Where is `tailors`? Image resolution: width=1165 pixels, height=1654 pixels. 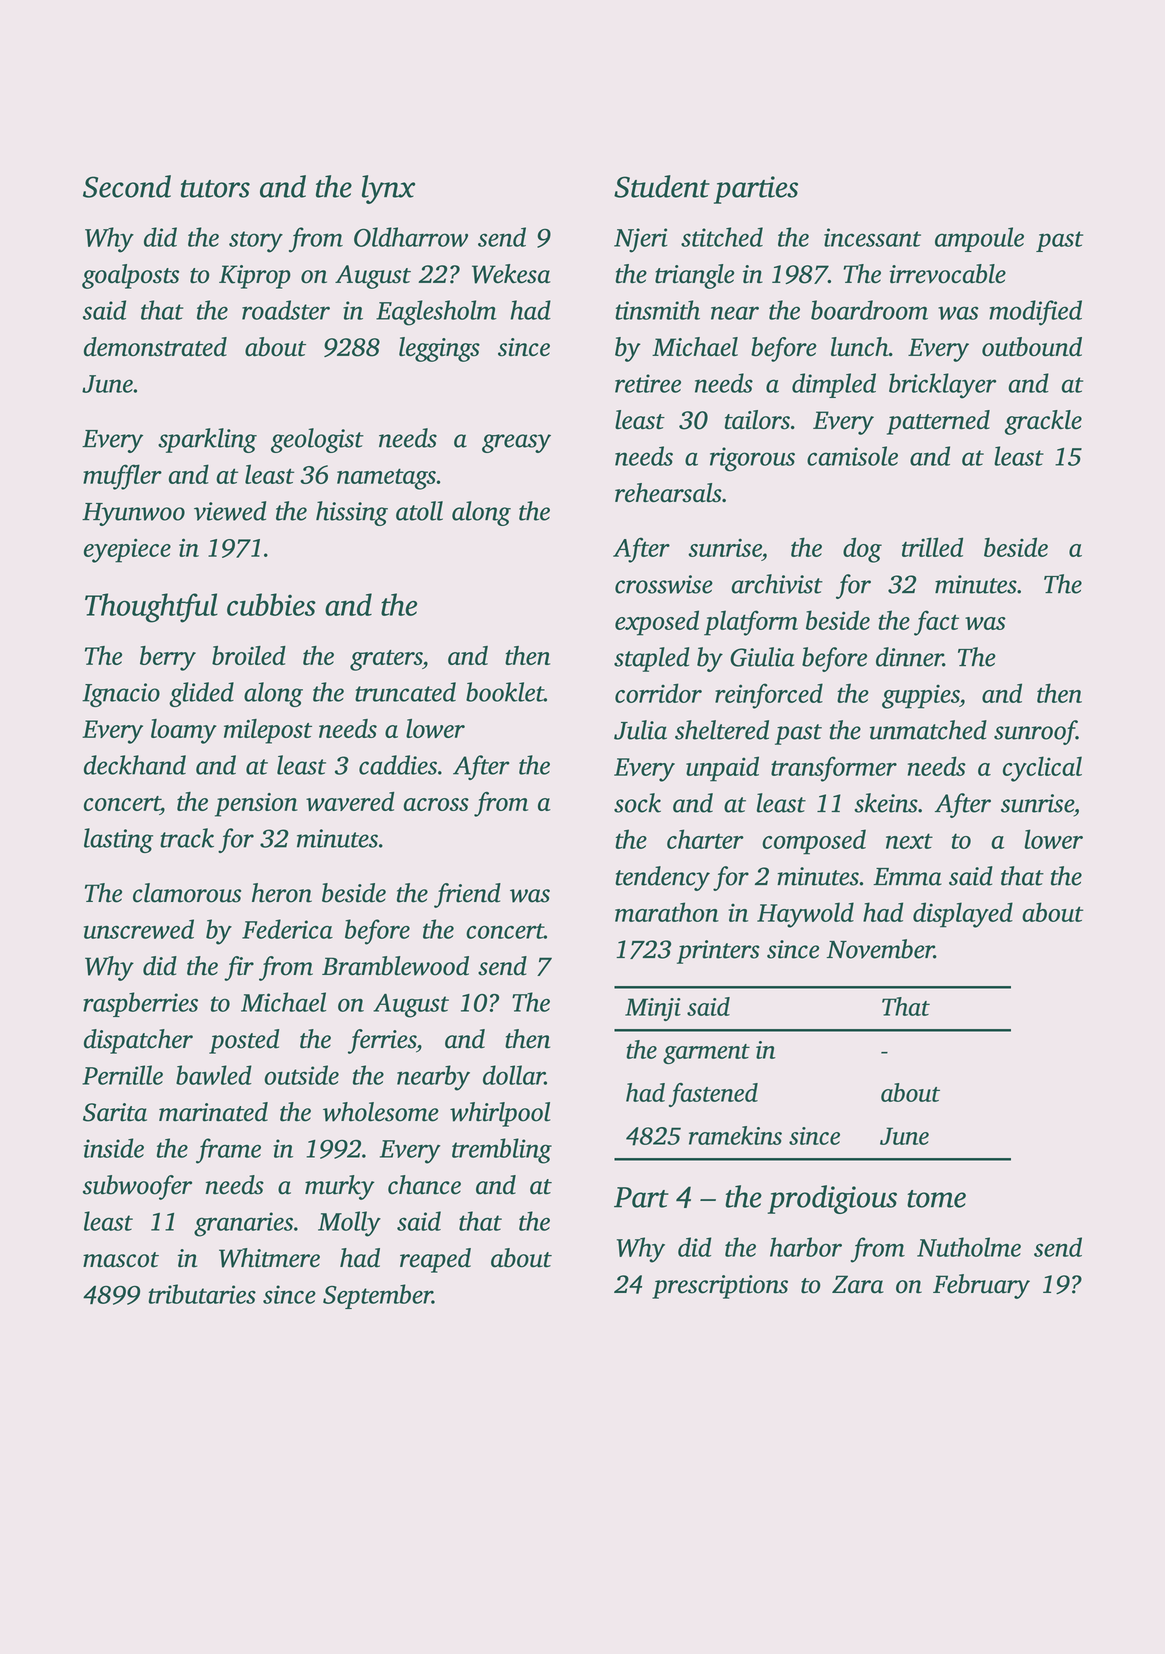
tailors is located at coordinates (757, 420).
